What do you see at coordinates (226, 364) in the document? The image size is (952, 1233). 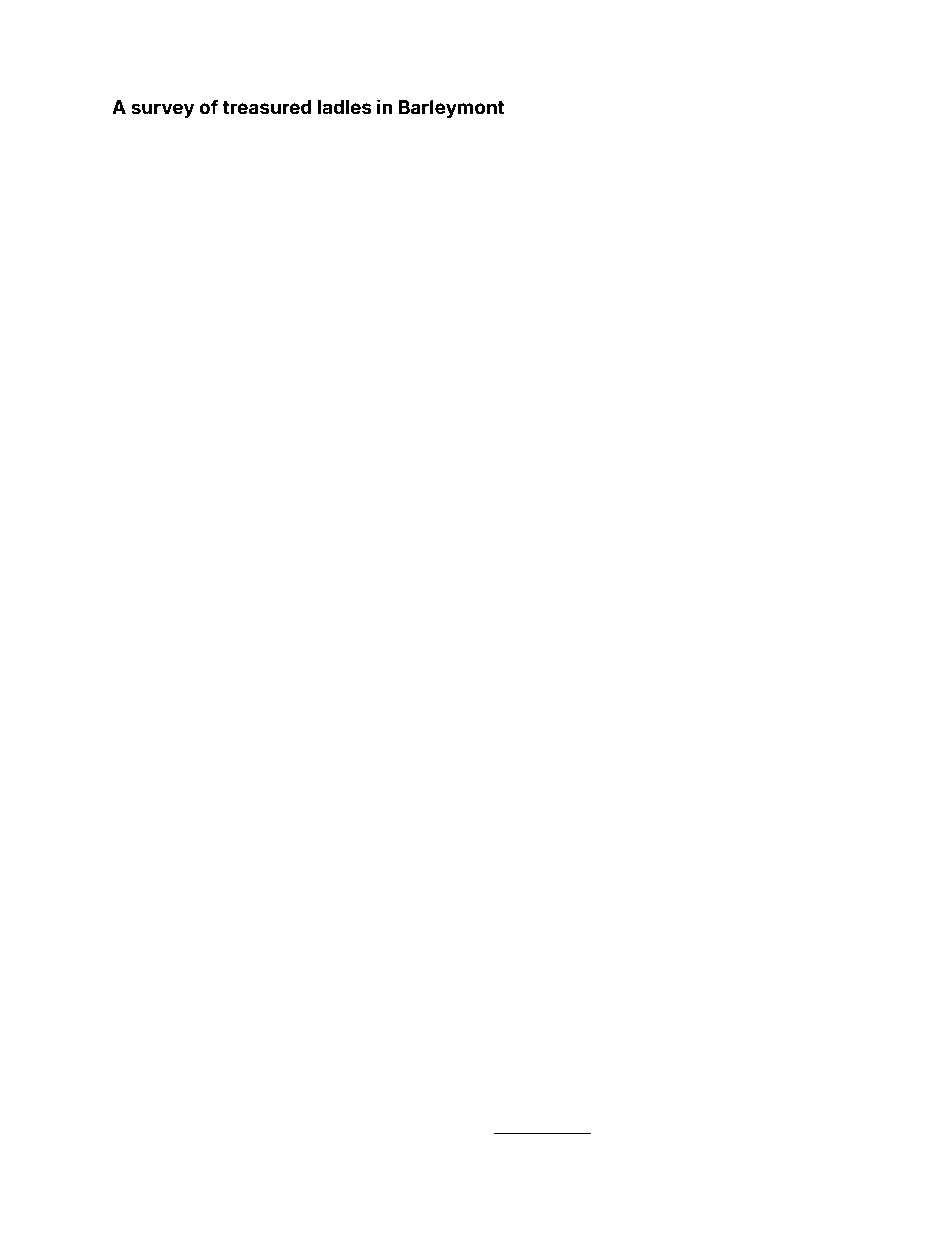 I see `clasp` at bounding box center [226, 364].
